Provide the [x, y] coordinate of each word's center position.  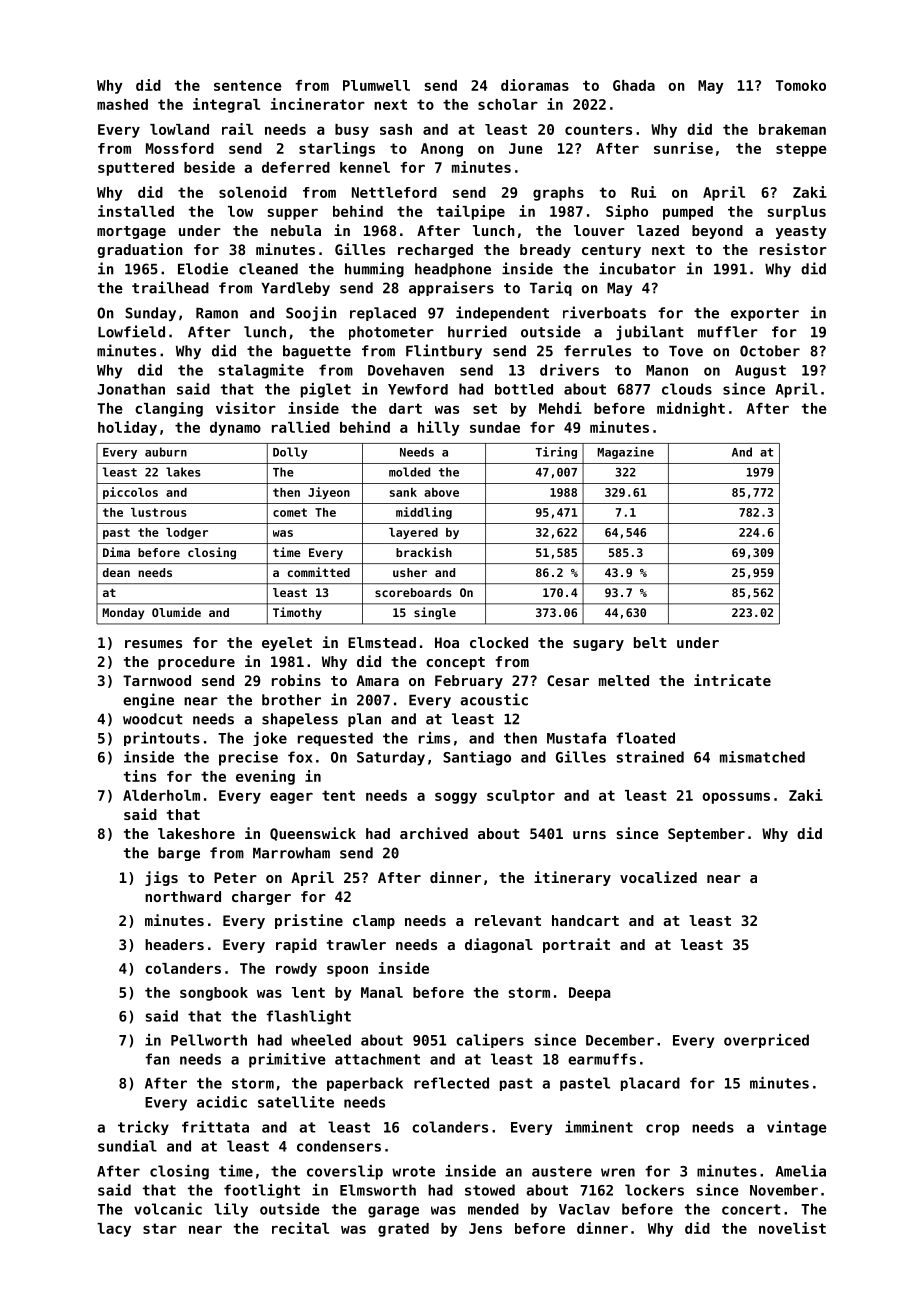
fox [300, 757]
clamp [374, 922]
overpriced [766, 1041]
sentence [248, 85]
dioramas [535, 85]
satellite [296, 1102]
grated [403, 1230]
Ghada [634, 85]
